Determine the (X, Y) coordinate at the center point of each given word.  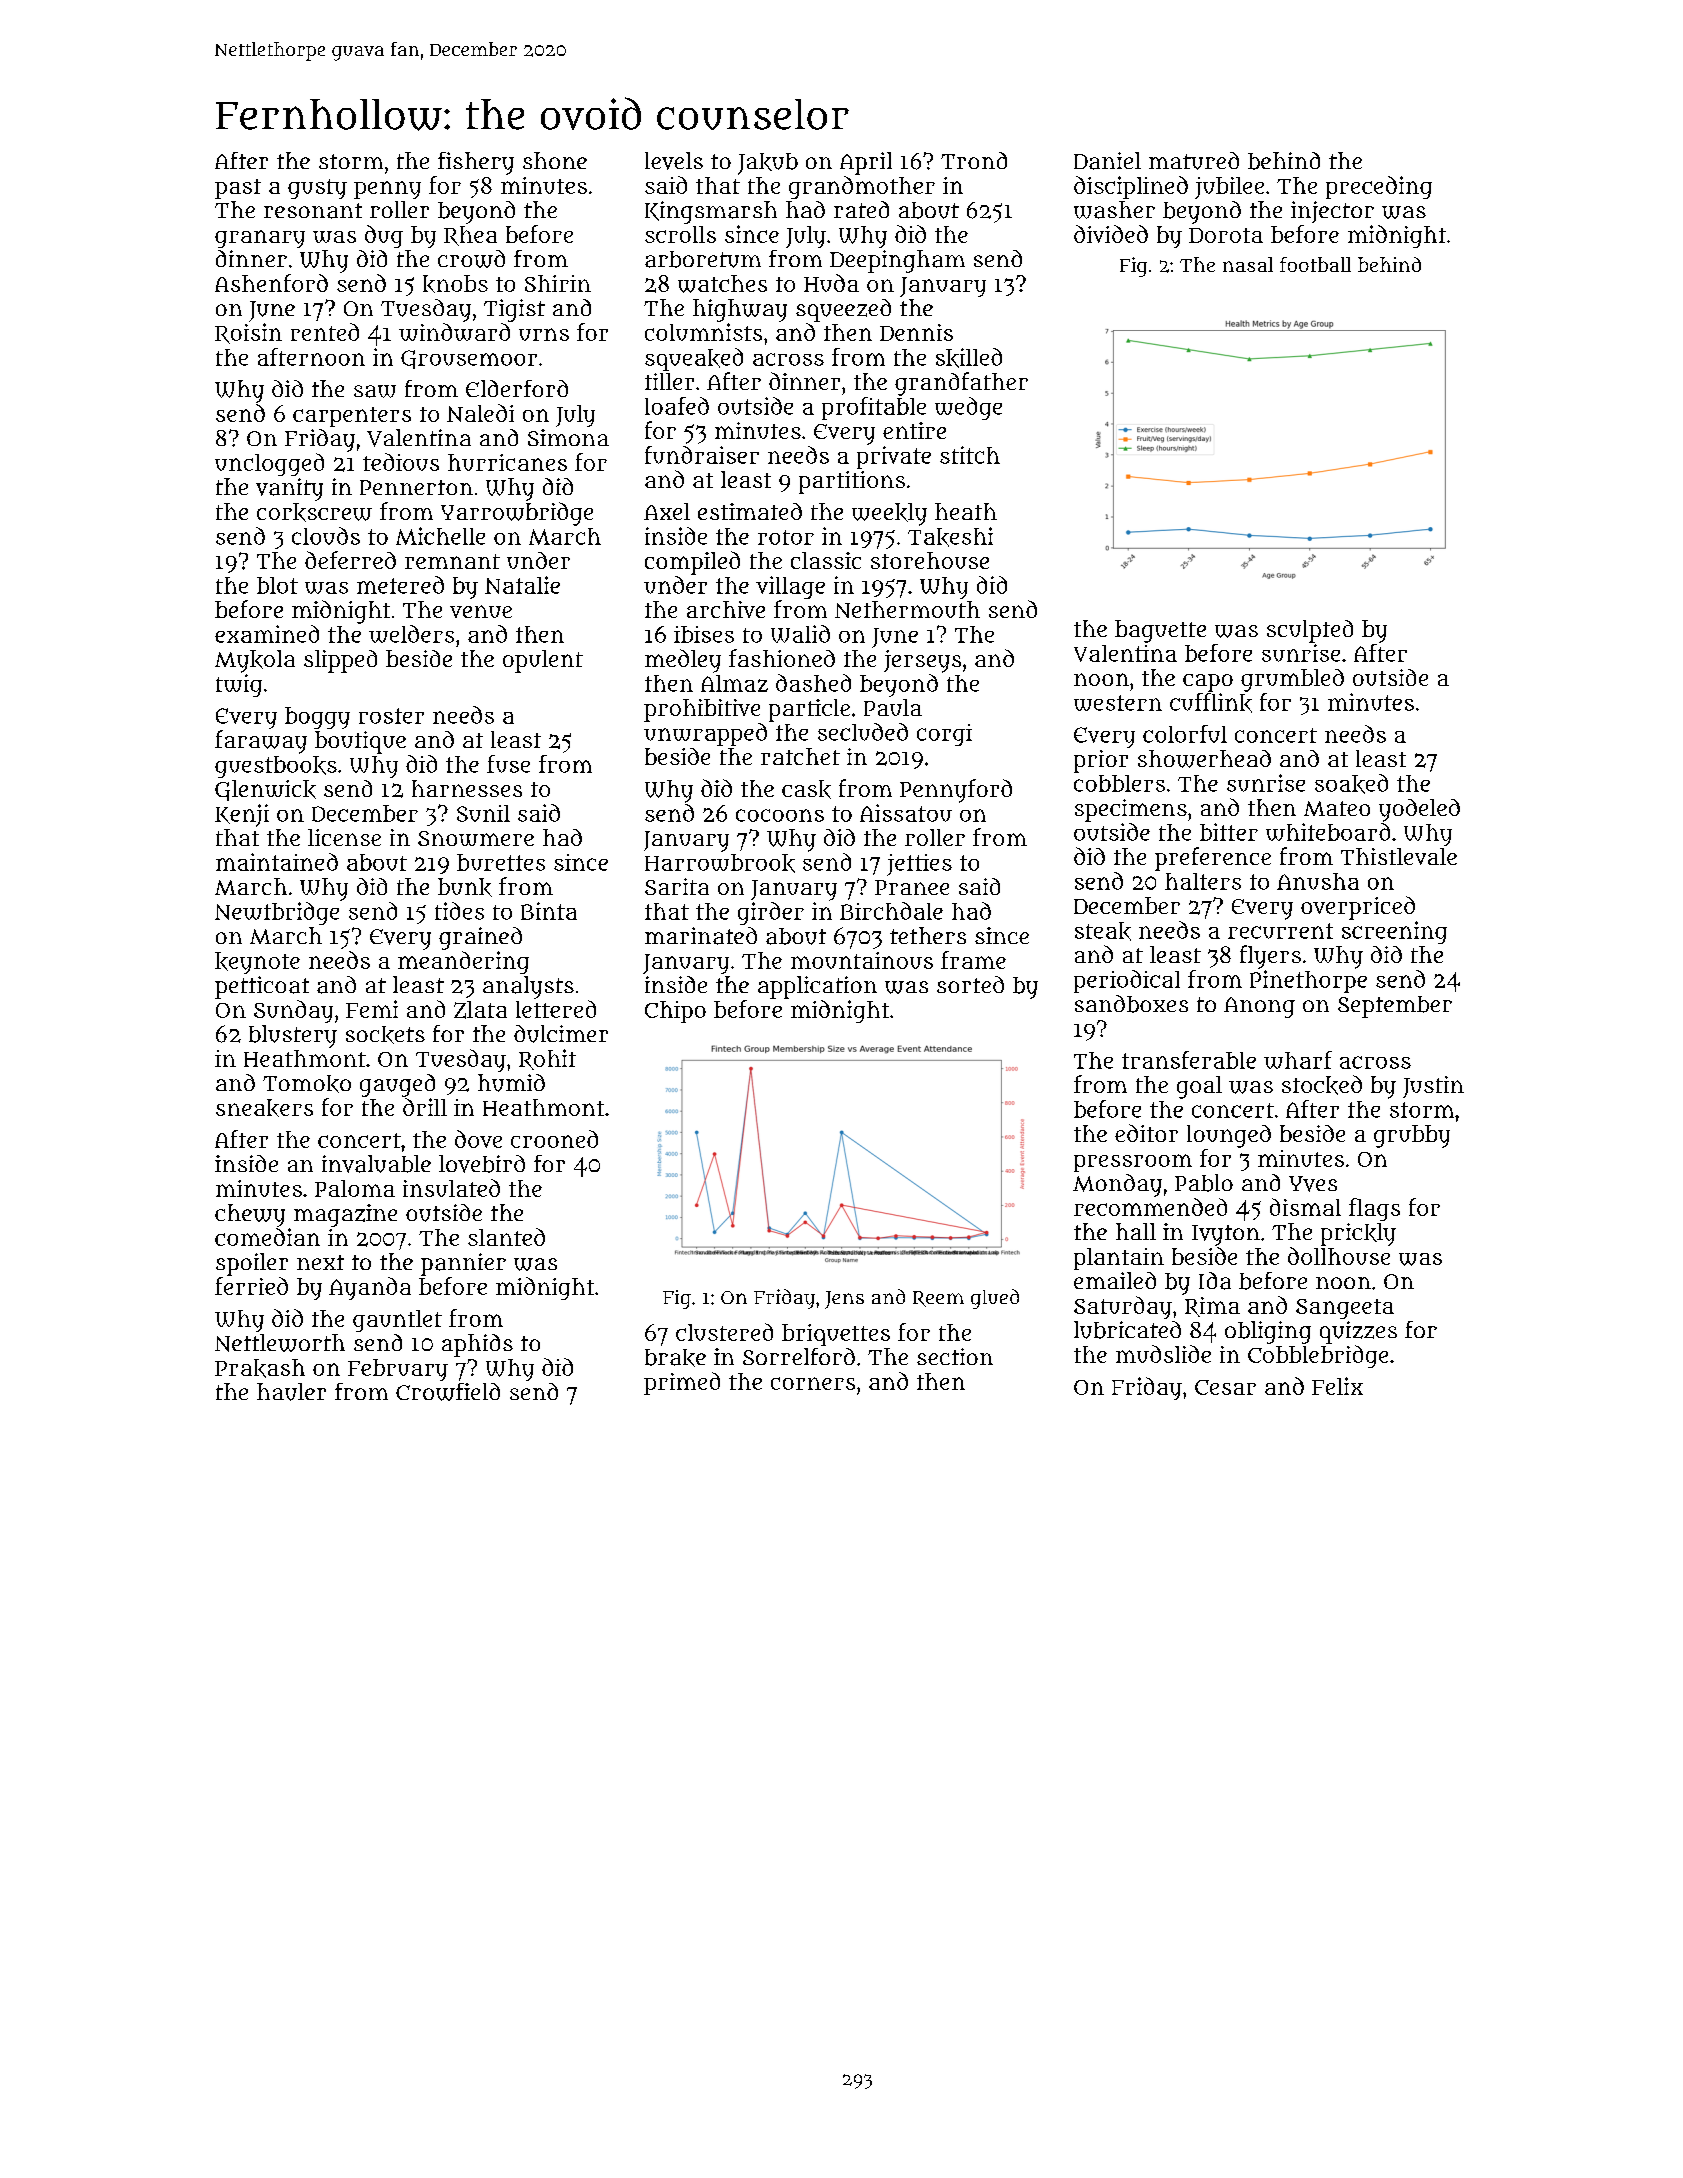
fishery (476, 163)
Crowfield (448, 1392)
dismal (1305, 1207)
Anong (1259, 1007)
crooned (554, 1139)
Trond (974, 160)
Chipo (675, 1012)
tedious (401, 462)
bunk (465, 887)
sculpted (1310, 631)
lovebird (482, 1164)
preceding (1379, 187)
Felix (1337, 1386)
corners (813, 1383)
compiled (692, 563)
